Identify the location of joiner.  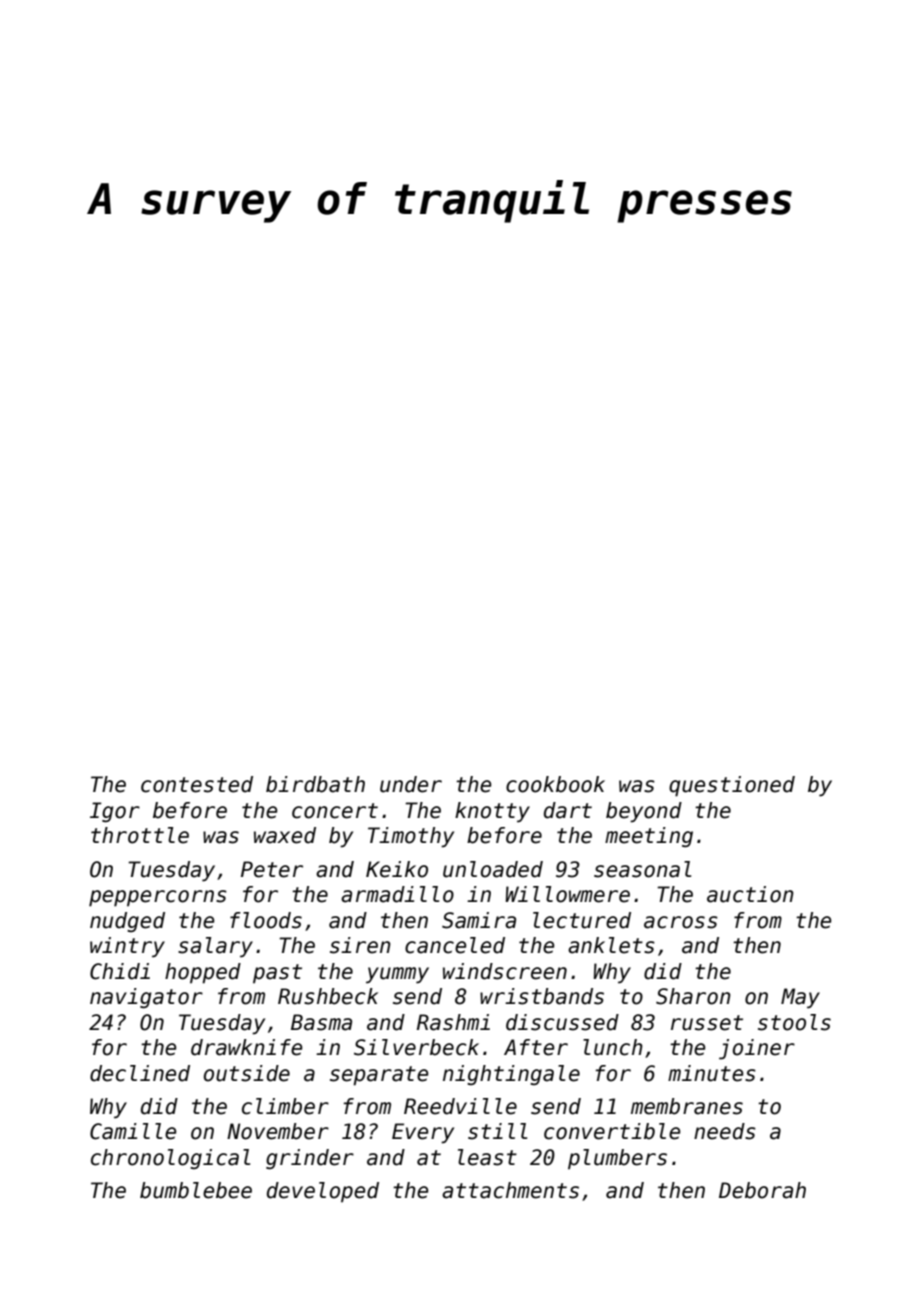
(757, 1049).
